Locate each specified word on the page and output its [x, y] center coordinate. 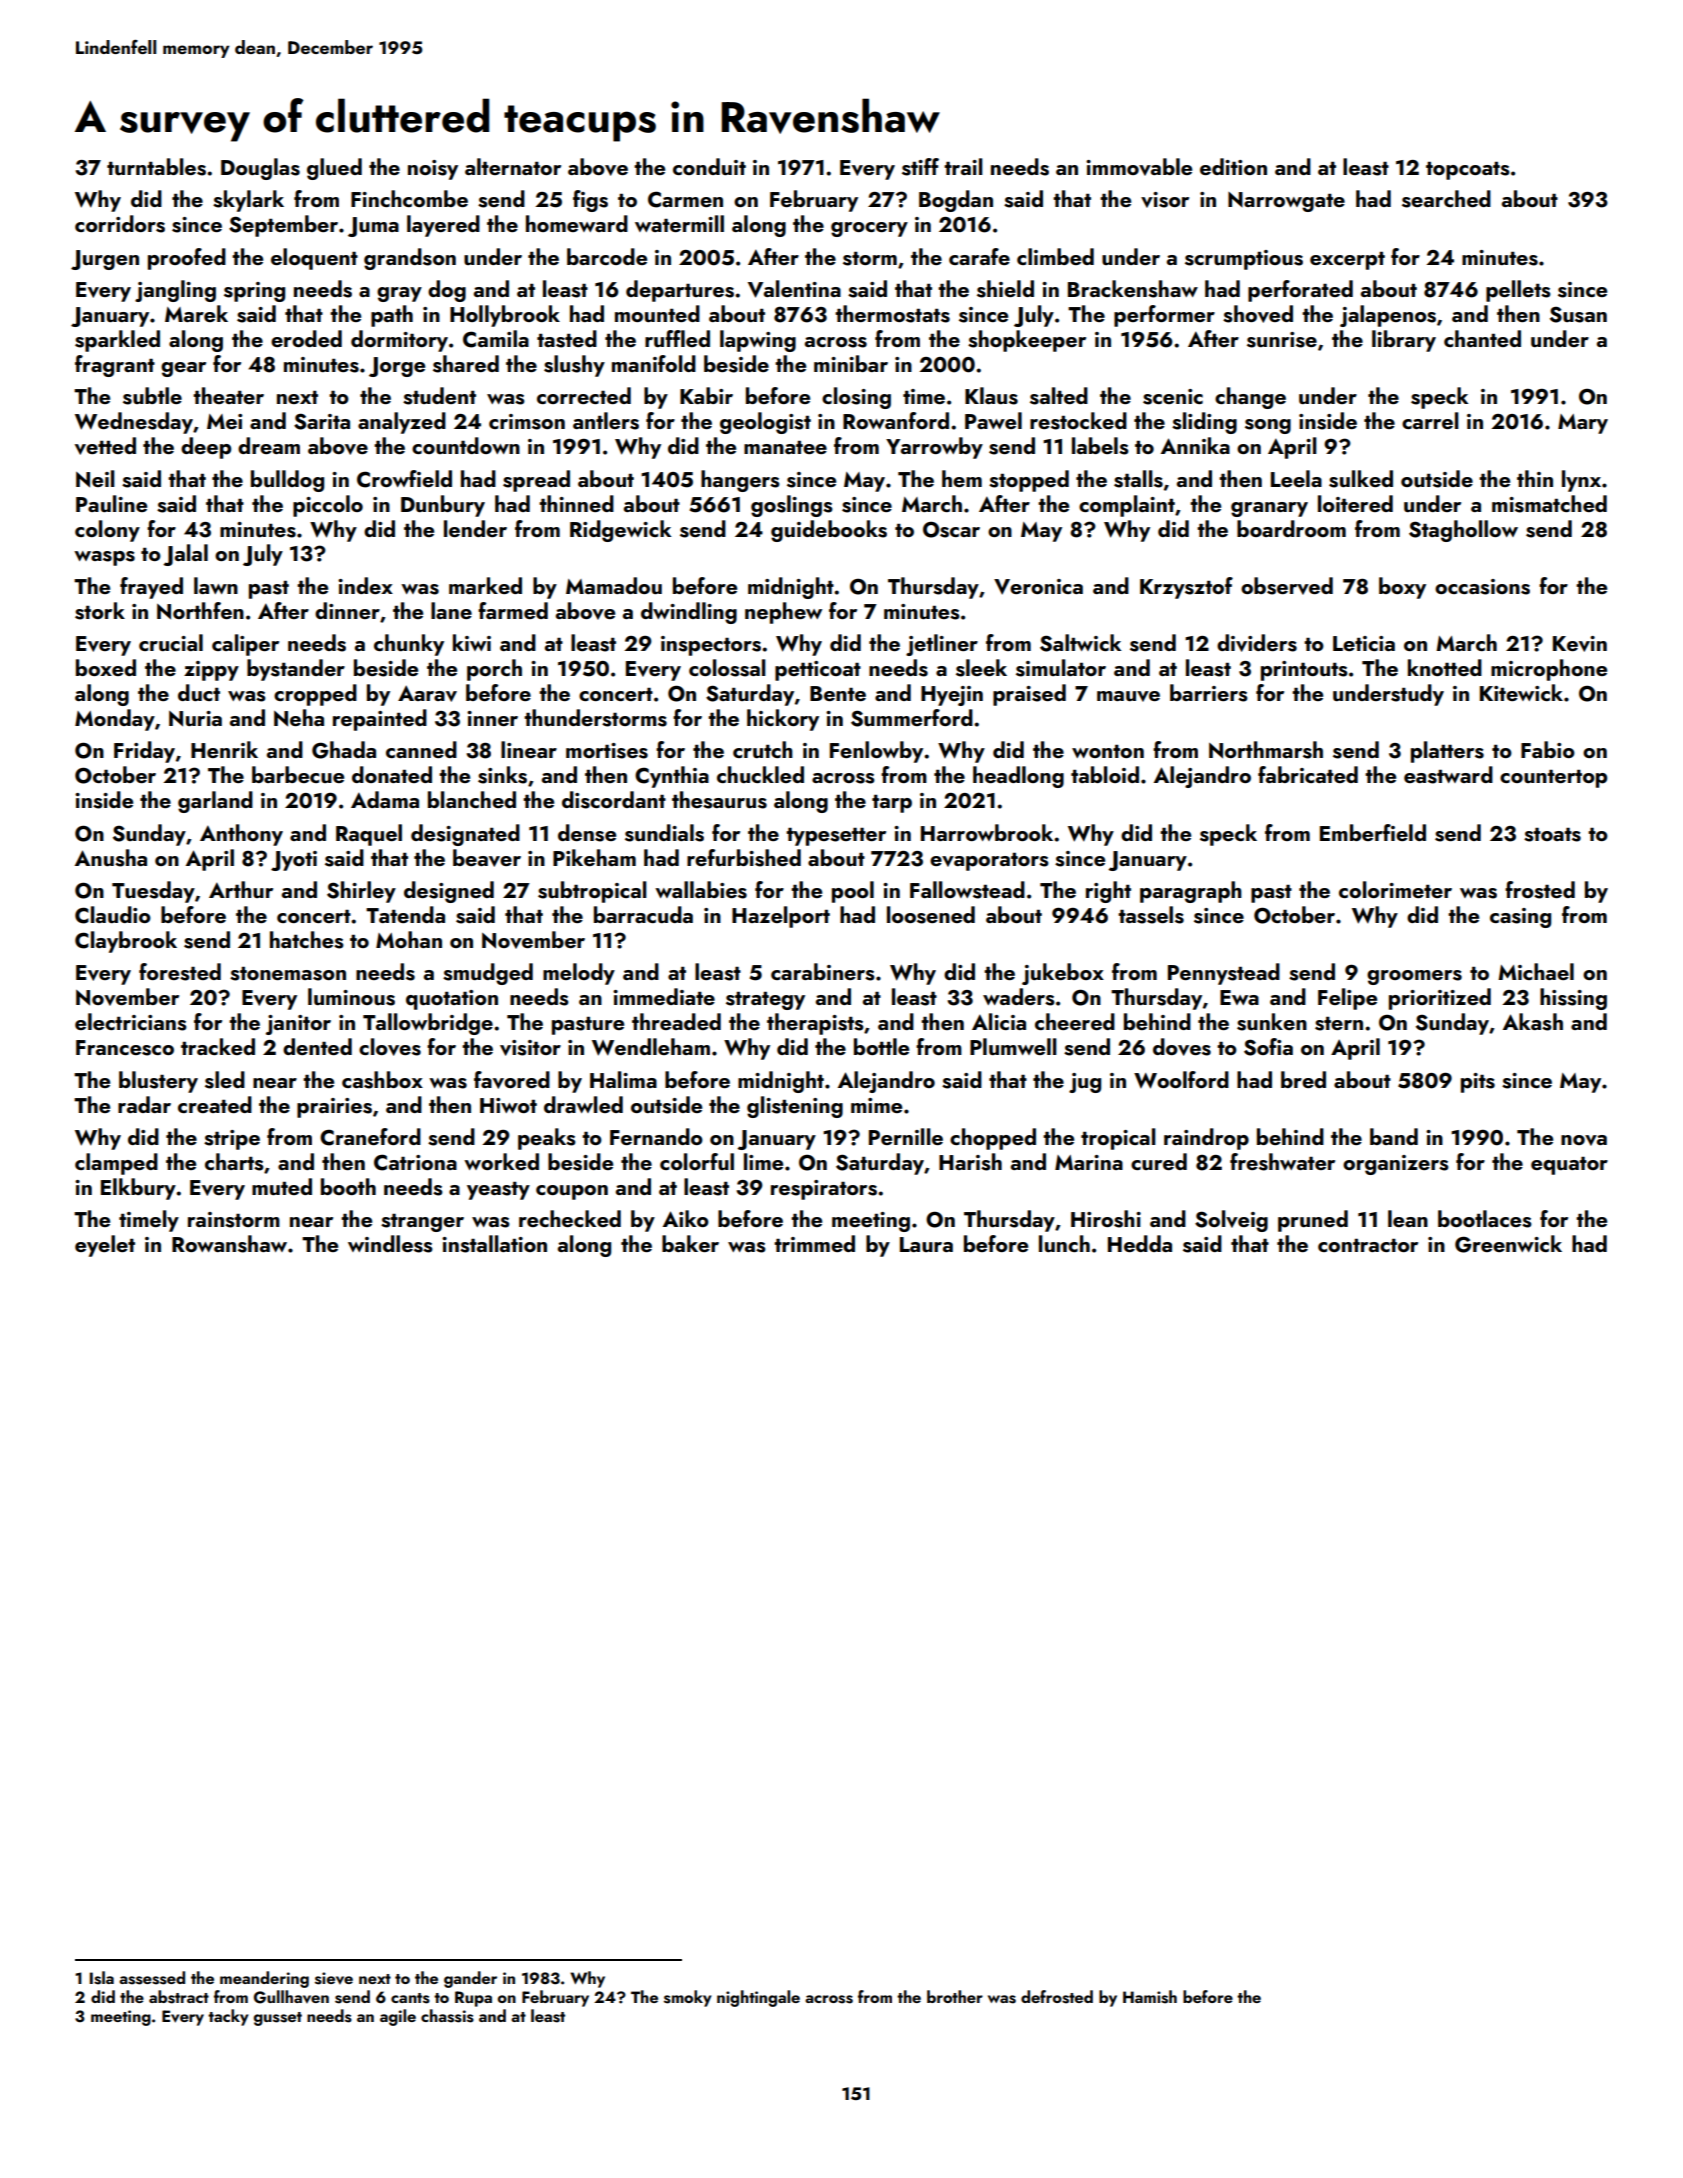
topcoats [1468, 171]
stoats [1552, 835]
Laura [926, 1244]
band [1394, 1136]
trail [963, 166]
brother [955, 1996]
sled [225, 1080]
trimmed [814, 1243]
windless [390, 1244]
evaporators [989, 862]
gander [470, 1979]
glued [334, 169]
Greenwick [1508, 1244]
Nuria [195, 719]
